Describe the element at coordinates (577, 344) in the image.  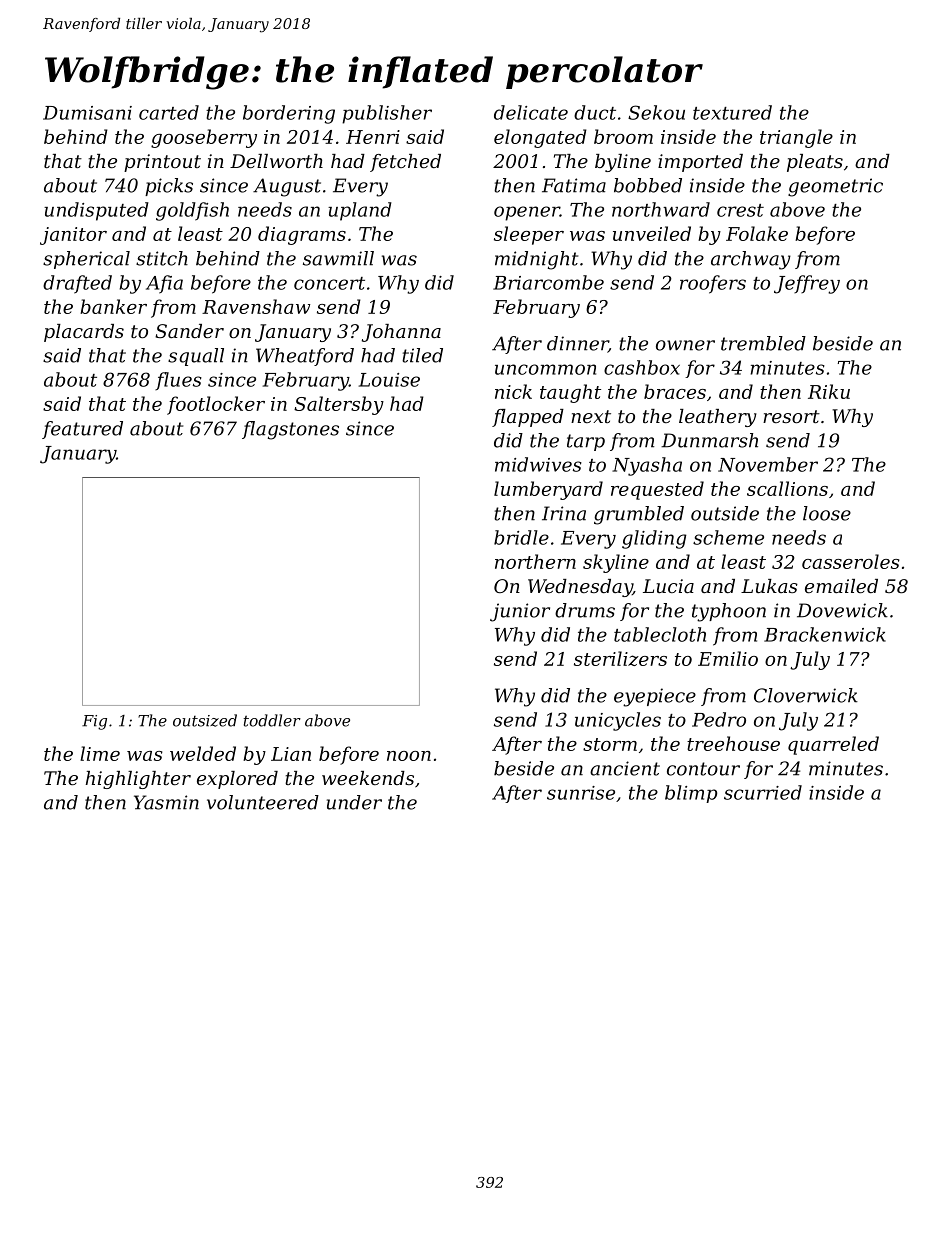
I see `dinner` at that location.
